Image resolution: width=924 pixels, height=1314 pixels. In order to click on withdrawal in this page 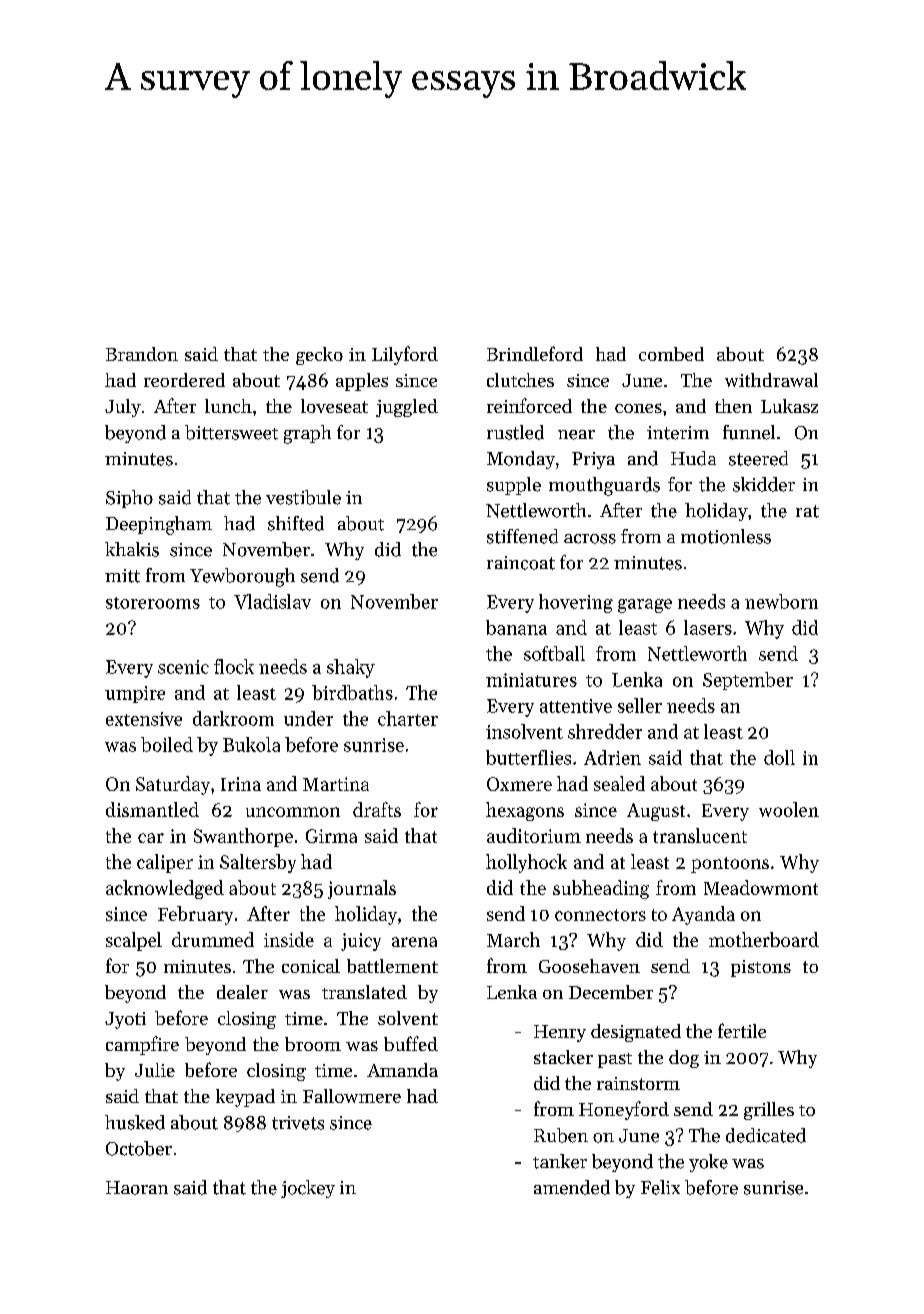, I will do `click(771, 380)`.
